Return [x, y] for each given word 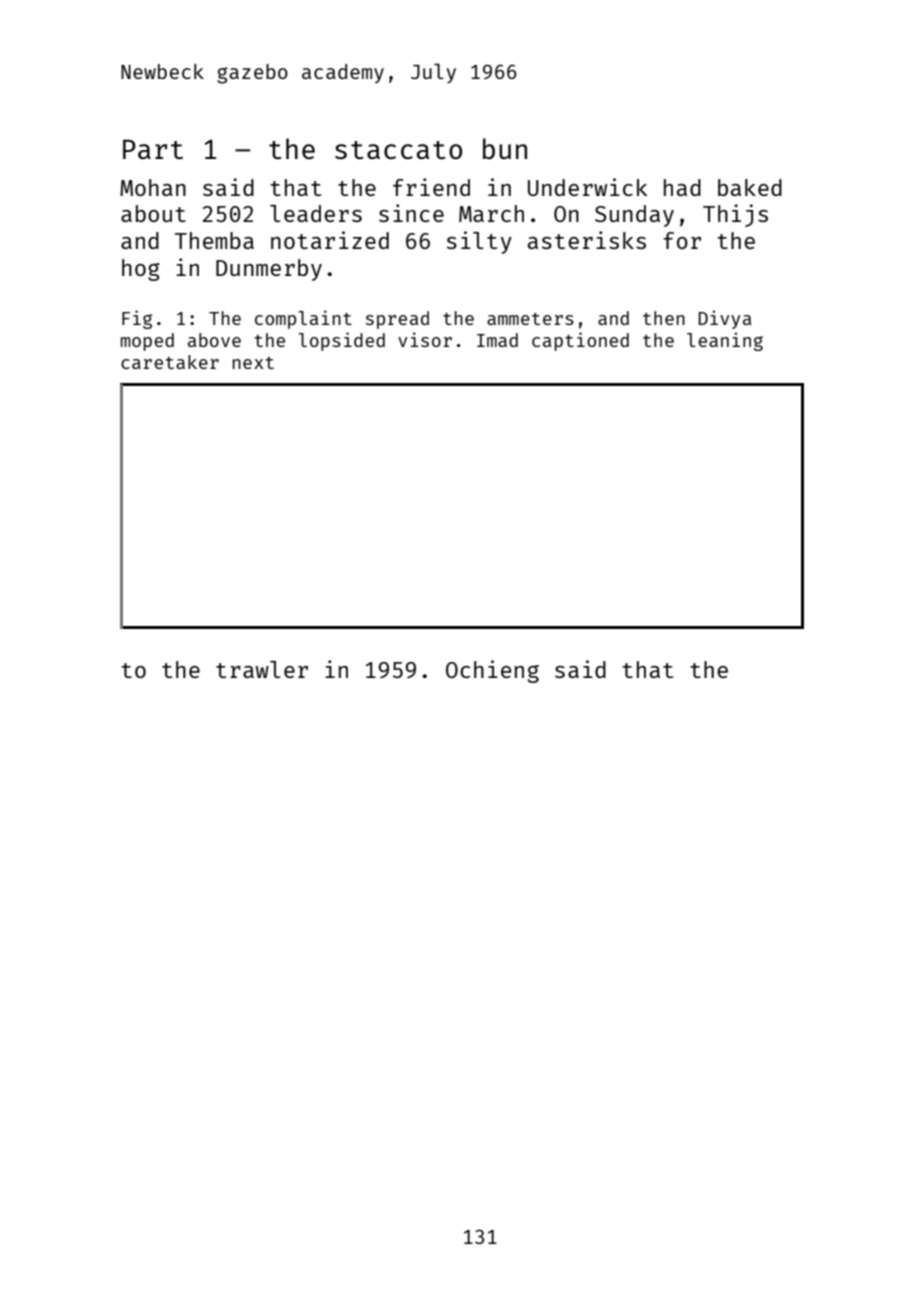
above [214, 340]
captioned [580, 341]
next [253, 363]
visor [425, 339]
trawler [262, 669]
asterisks [587, 240]
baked [750, 187]
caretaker [170, 362]
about [153, 213]
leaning [725, 341]
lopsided [341, 341]
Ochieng [492, 671]
